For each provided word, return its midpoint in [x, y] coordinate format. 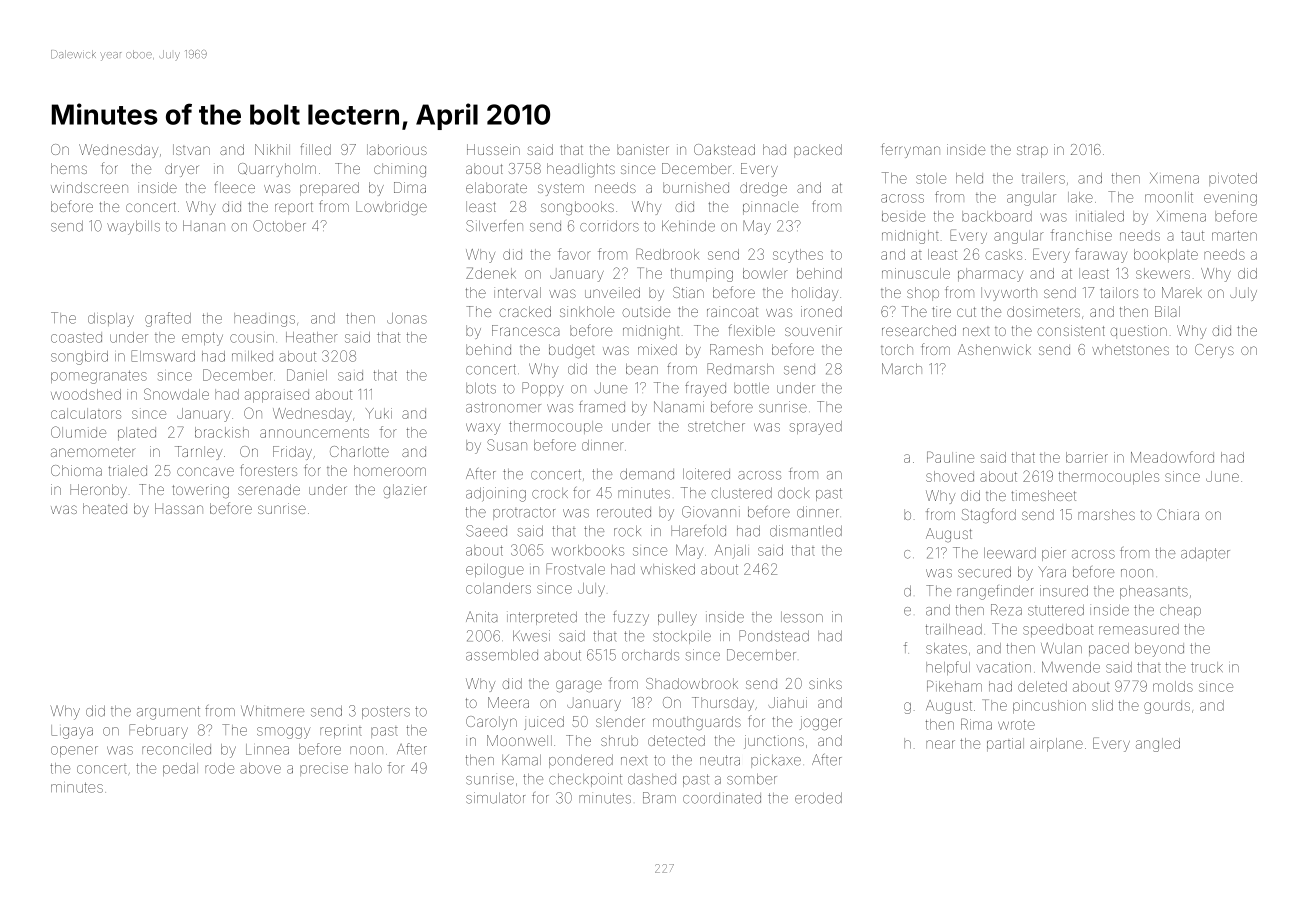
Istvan [191, 149]
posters [386, 712]
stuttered [1056, 610]
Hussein [493, 149]
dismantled [806, 531]
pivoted [1233, 179]
